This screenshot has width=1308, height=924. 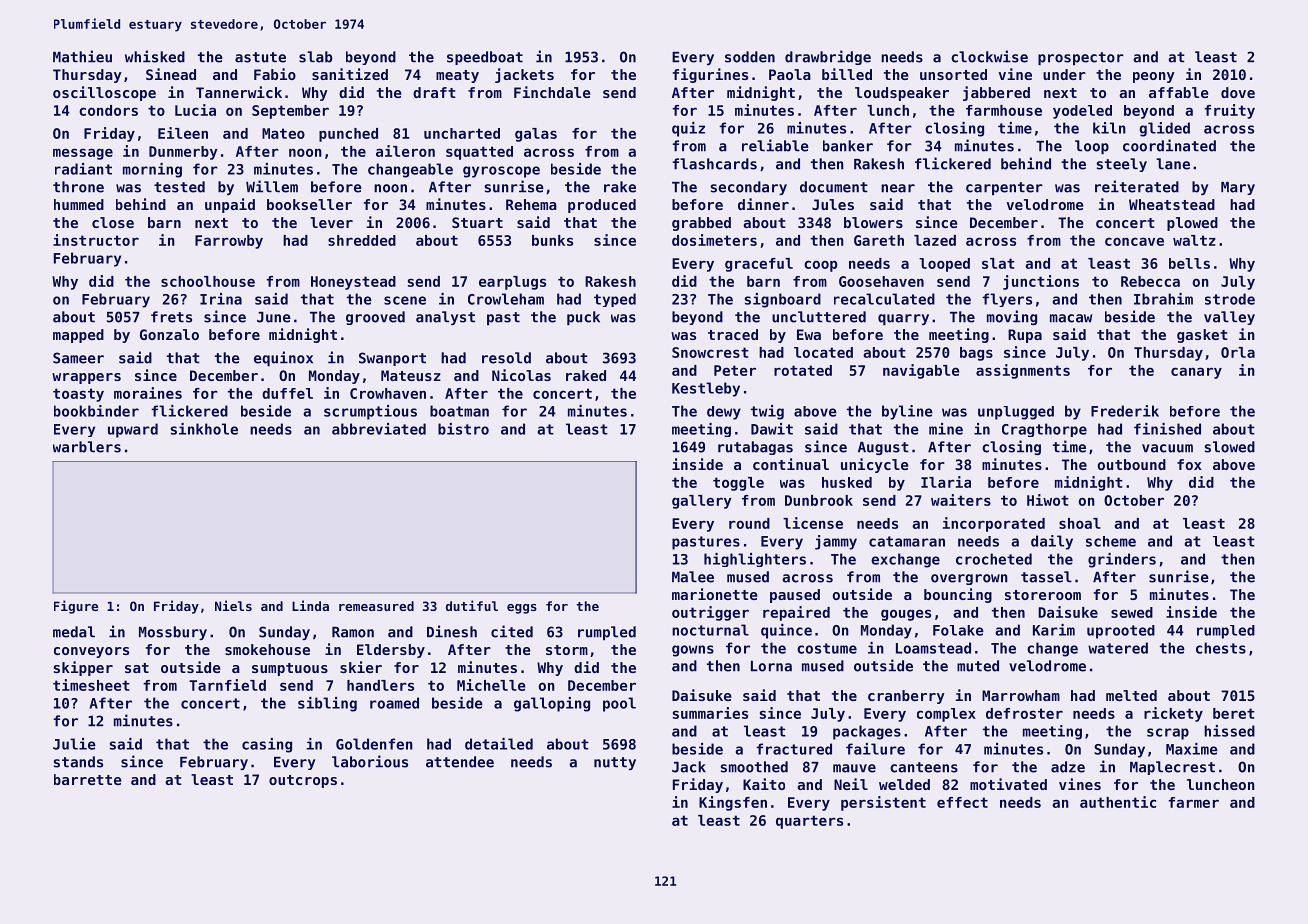 I want to click on bookseller, so click(x=309, y=204).
